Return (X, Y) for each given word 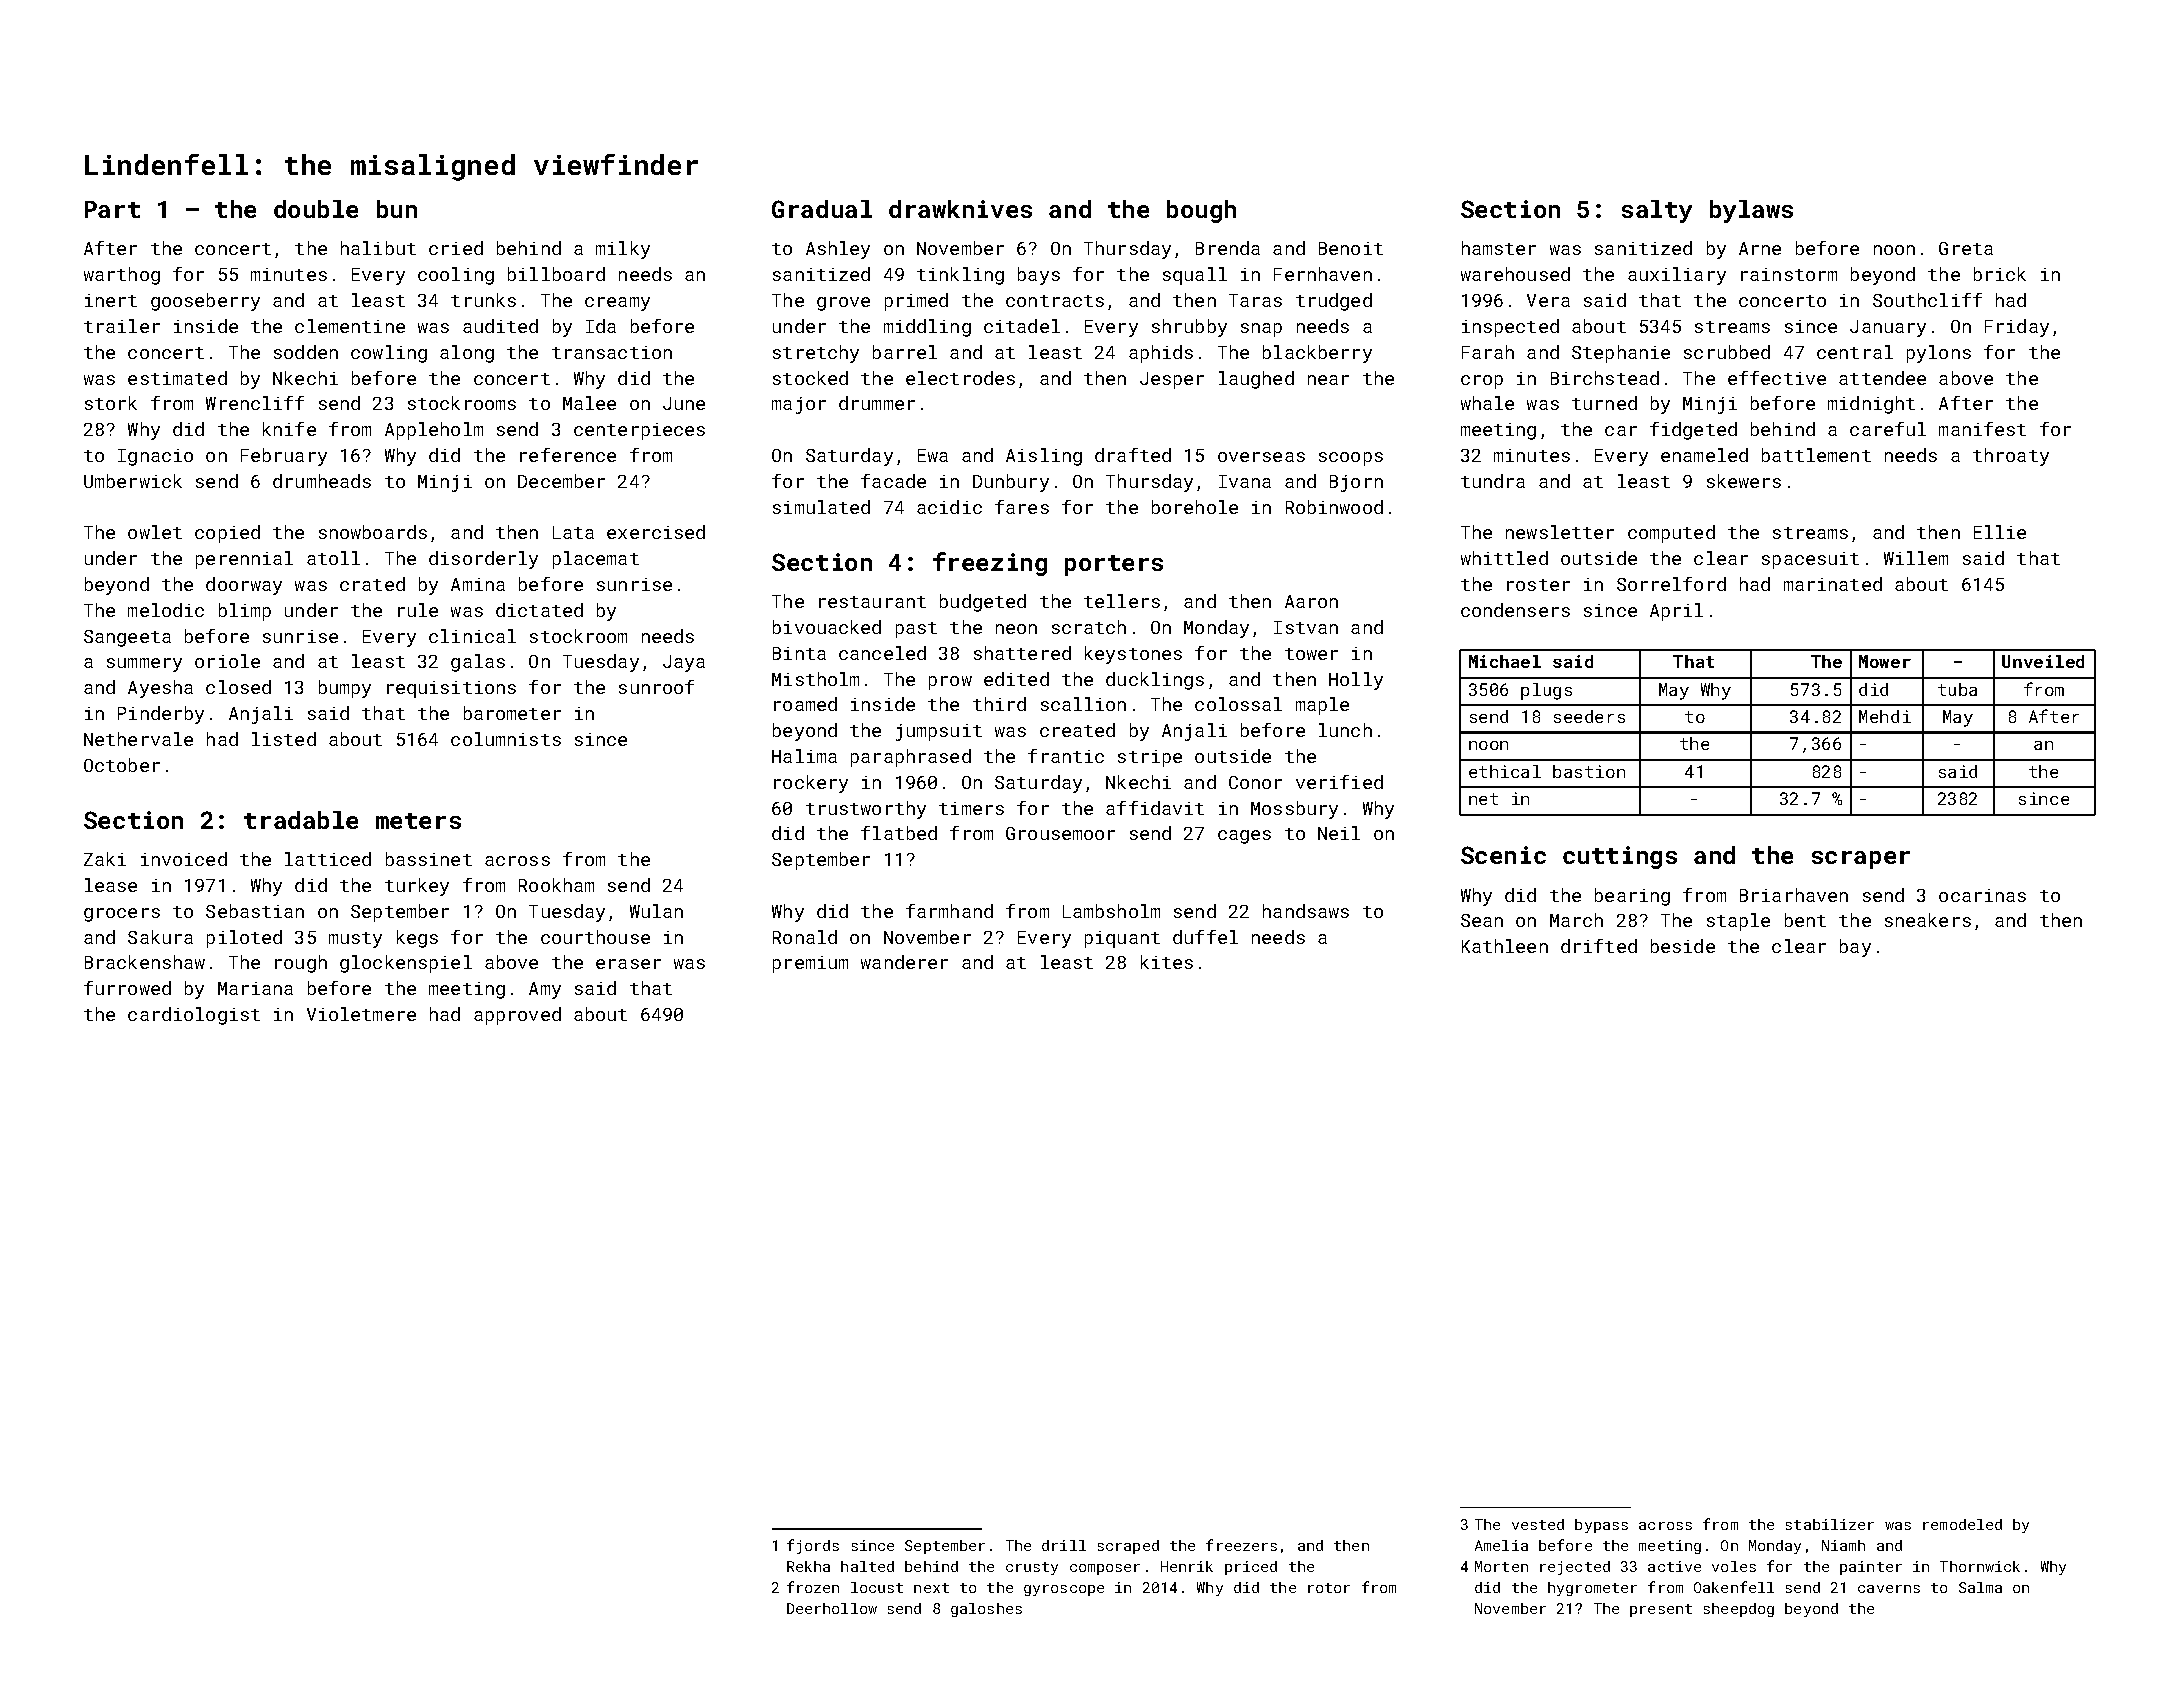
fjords (813, 1546)
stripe (1150, 758)
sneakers (1928, 920)
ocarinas (1982, 895)
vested (1538, 1524)
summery (144, 665)
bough (1201, 211)
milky (623, 250)
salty (1657, 211)
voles (1734, 1566)
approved (517, 1016)
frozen (813, 1587)
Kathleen (1505, 946)
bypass (1601, 1526)
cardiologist (194, 1016)
